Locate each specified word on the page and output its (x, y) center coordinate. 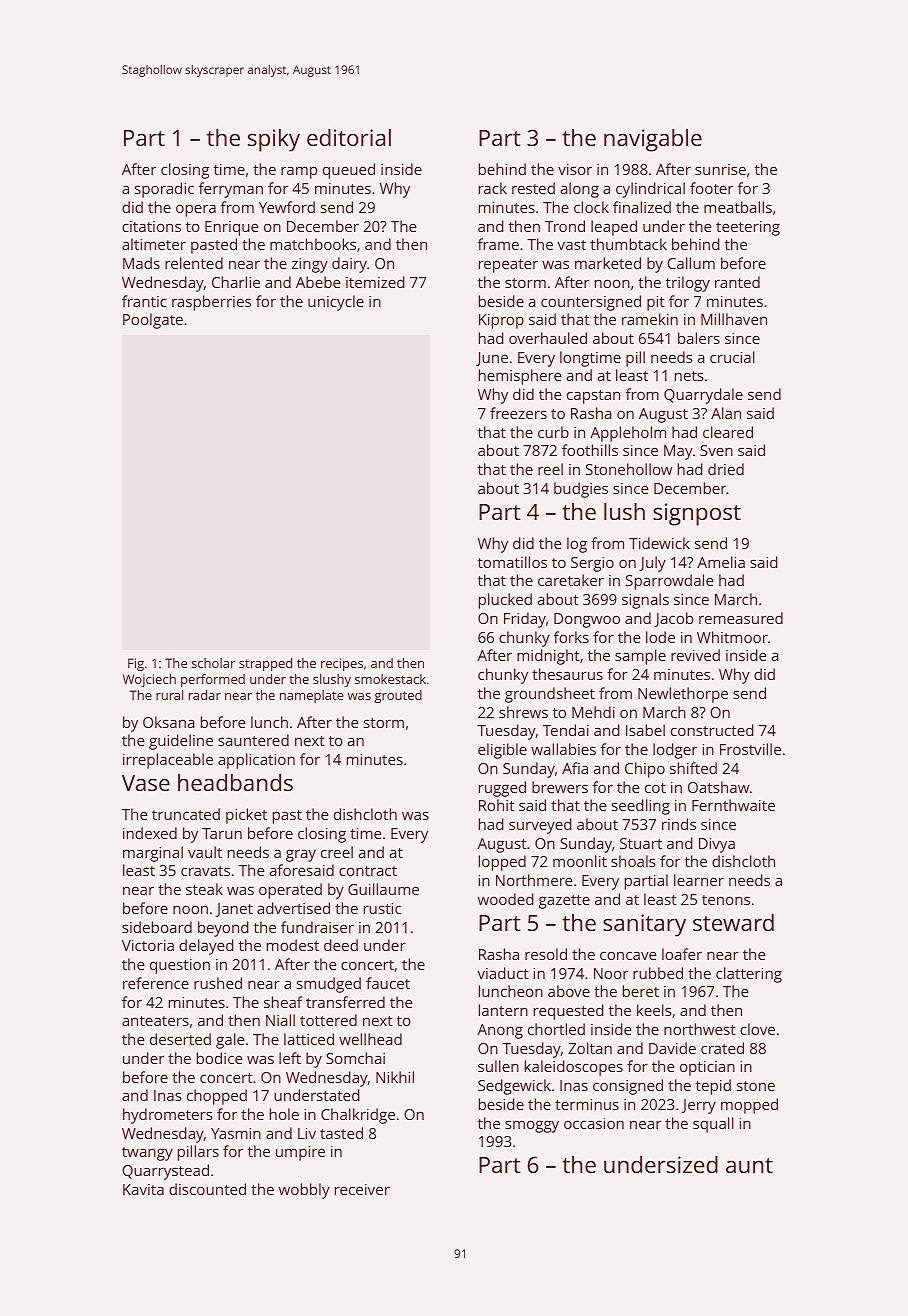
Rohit (497, 805)
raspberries (211, 303)
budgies (581, 490)
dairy (349, 265)
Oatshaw (718, 787)
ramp (299, 172)
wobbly (304, 1191)
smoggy (532, 1126)
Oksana (168, 722)
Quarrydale (703, 396)
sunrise (720, 169)
